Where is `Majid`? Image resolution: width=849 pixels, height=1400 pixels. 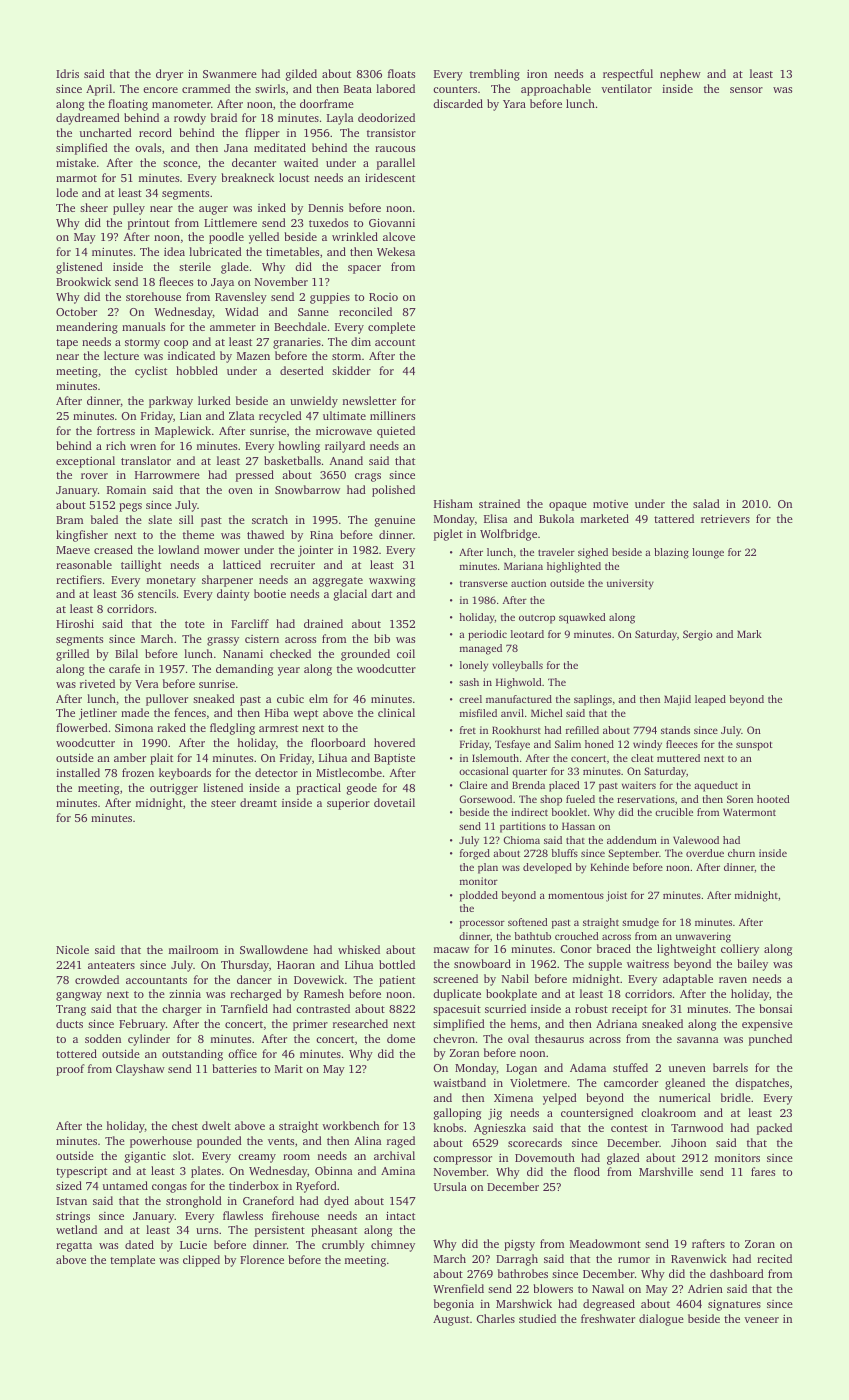
Majid is located at coordinates (677, 700).
